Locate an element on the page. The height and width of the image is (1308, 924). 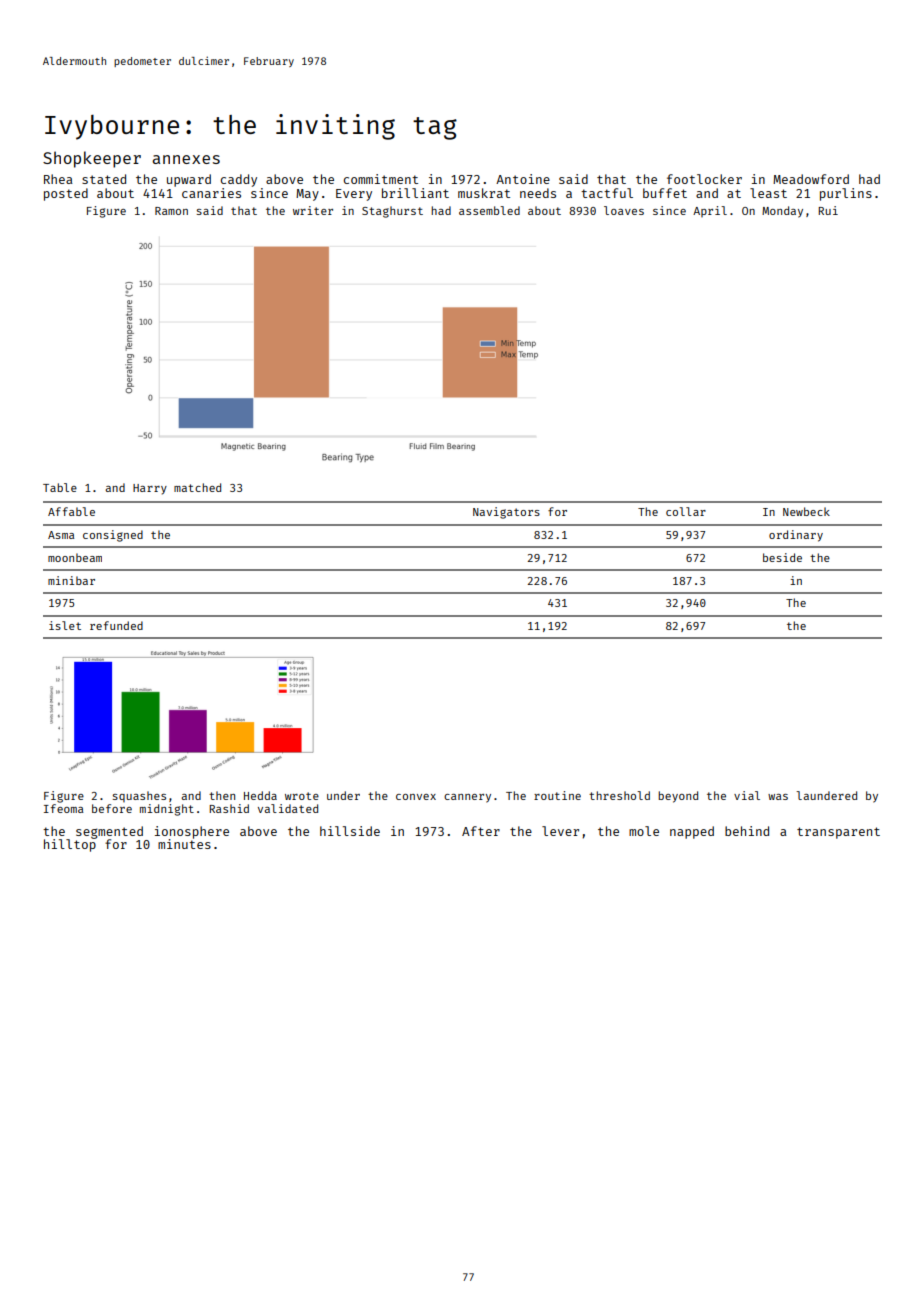
Shopkeeper is located at coordinates (92, 159).
